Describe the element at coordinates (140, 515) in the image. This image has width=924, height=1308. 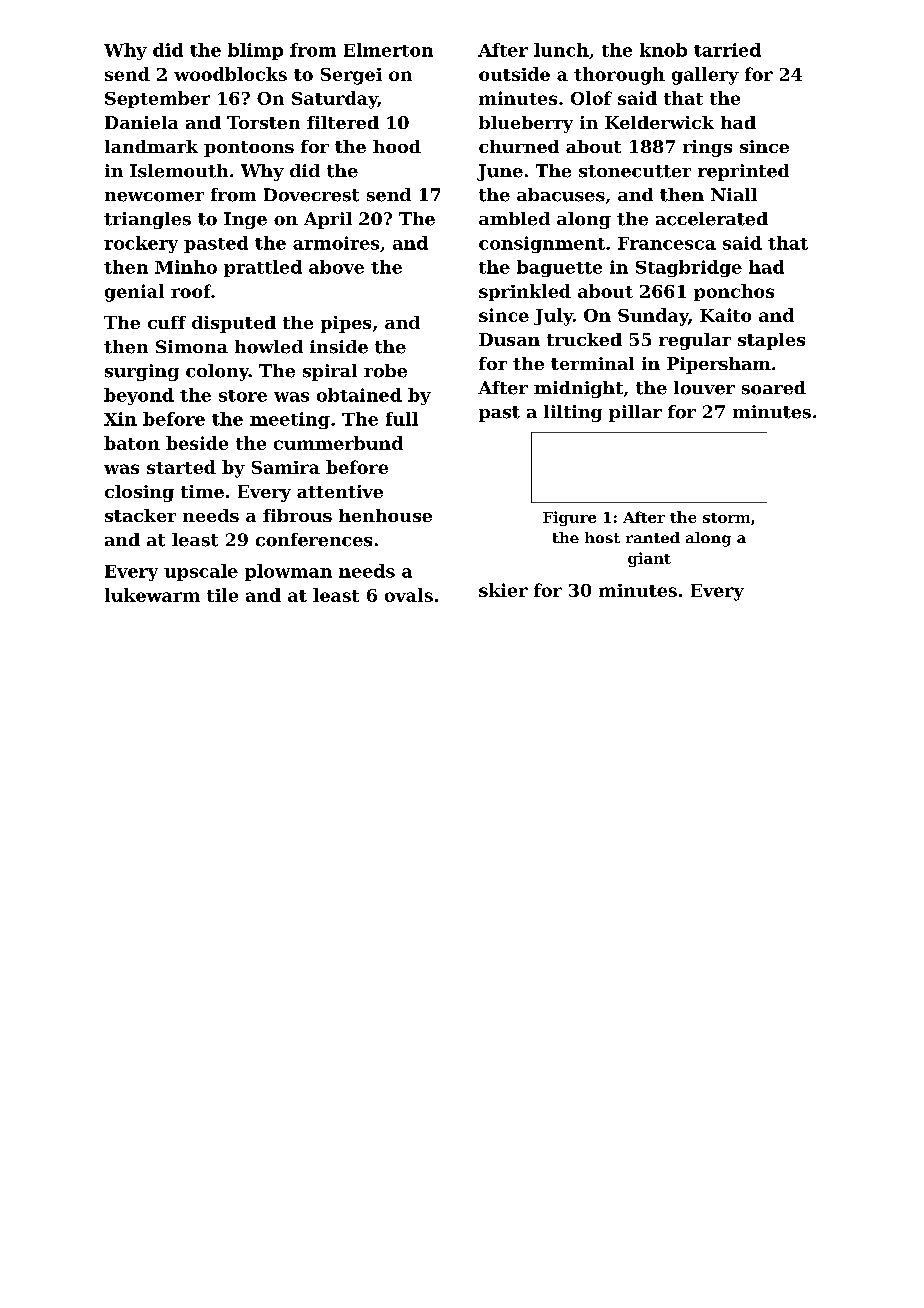
I see `stacker` at that location.
